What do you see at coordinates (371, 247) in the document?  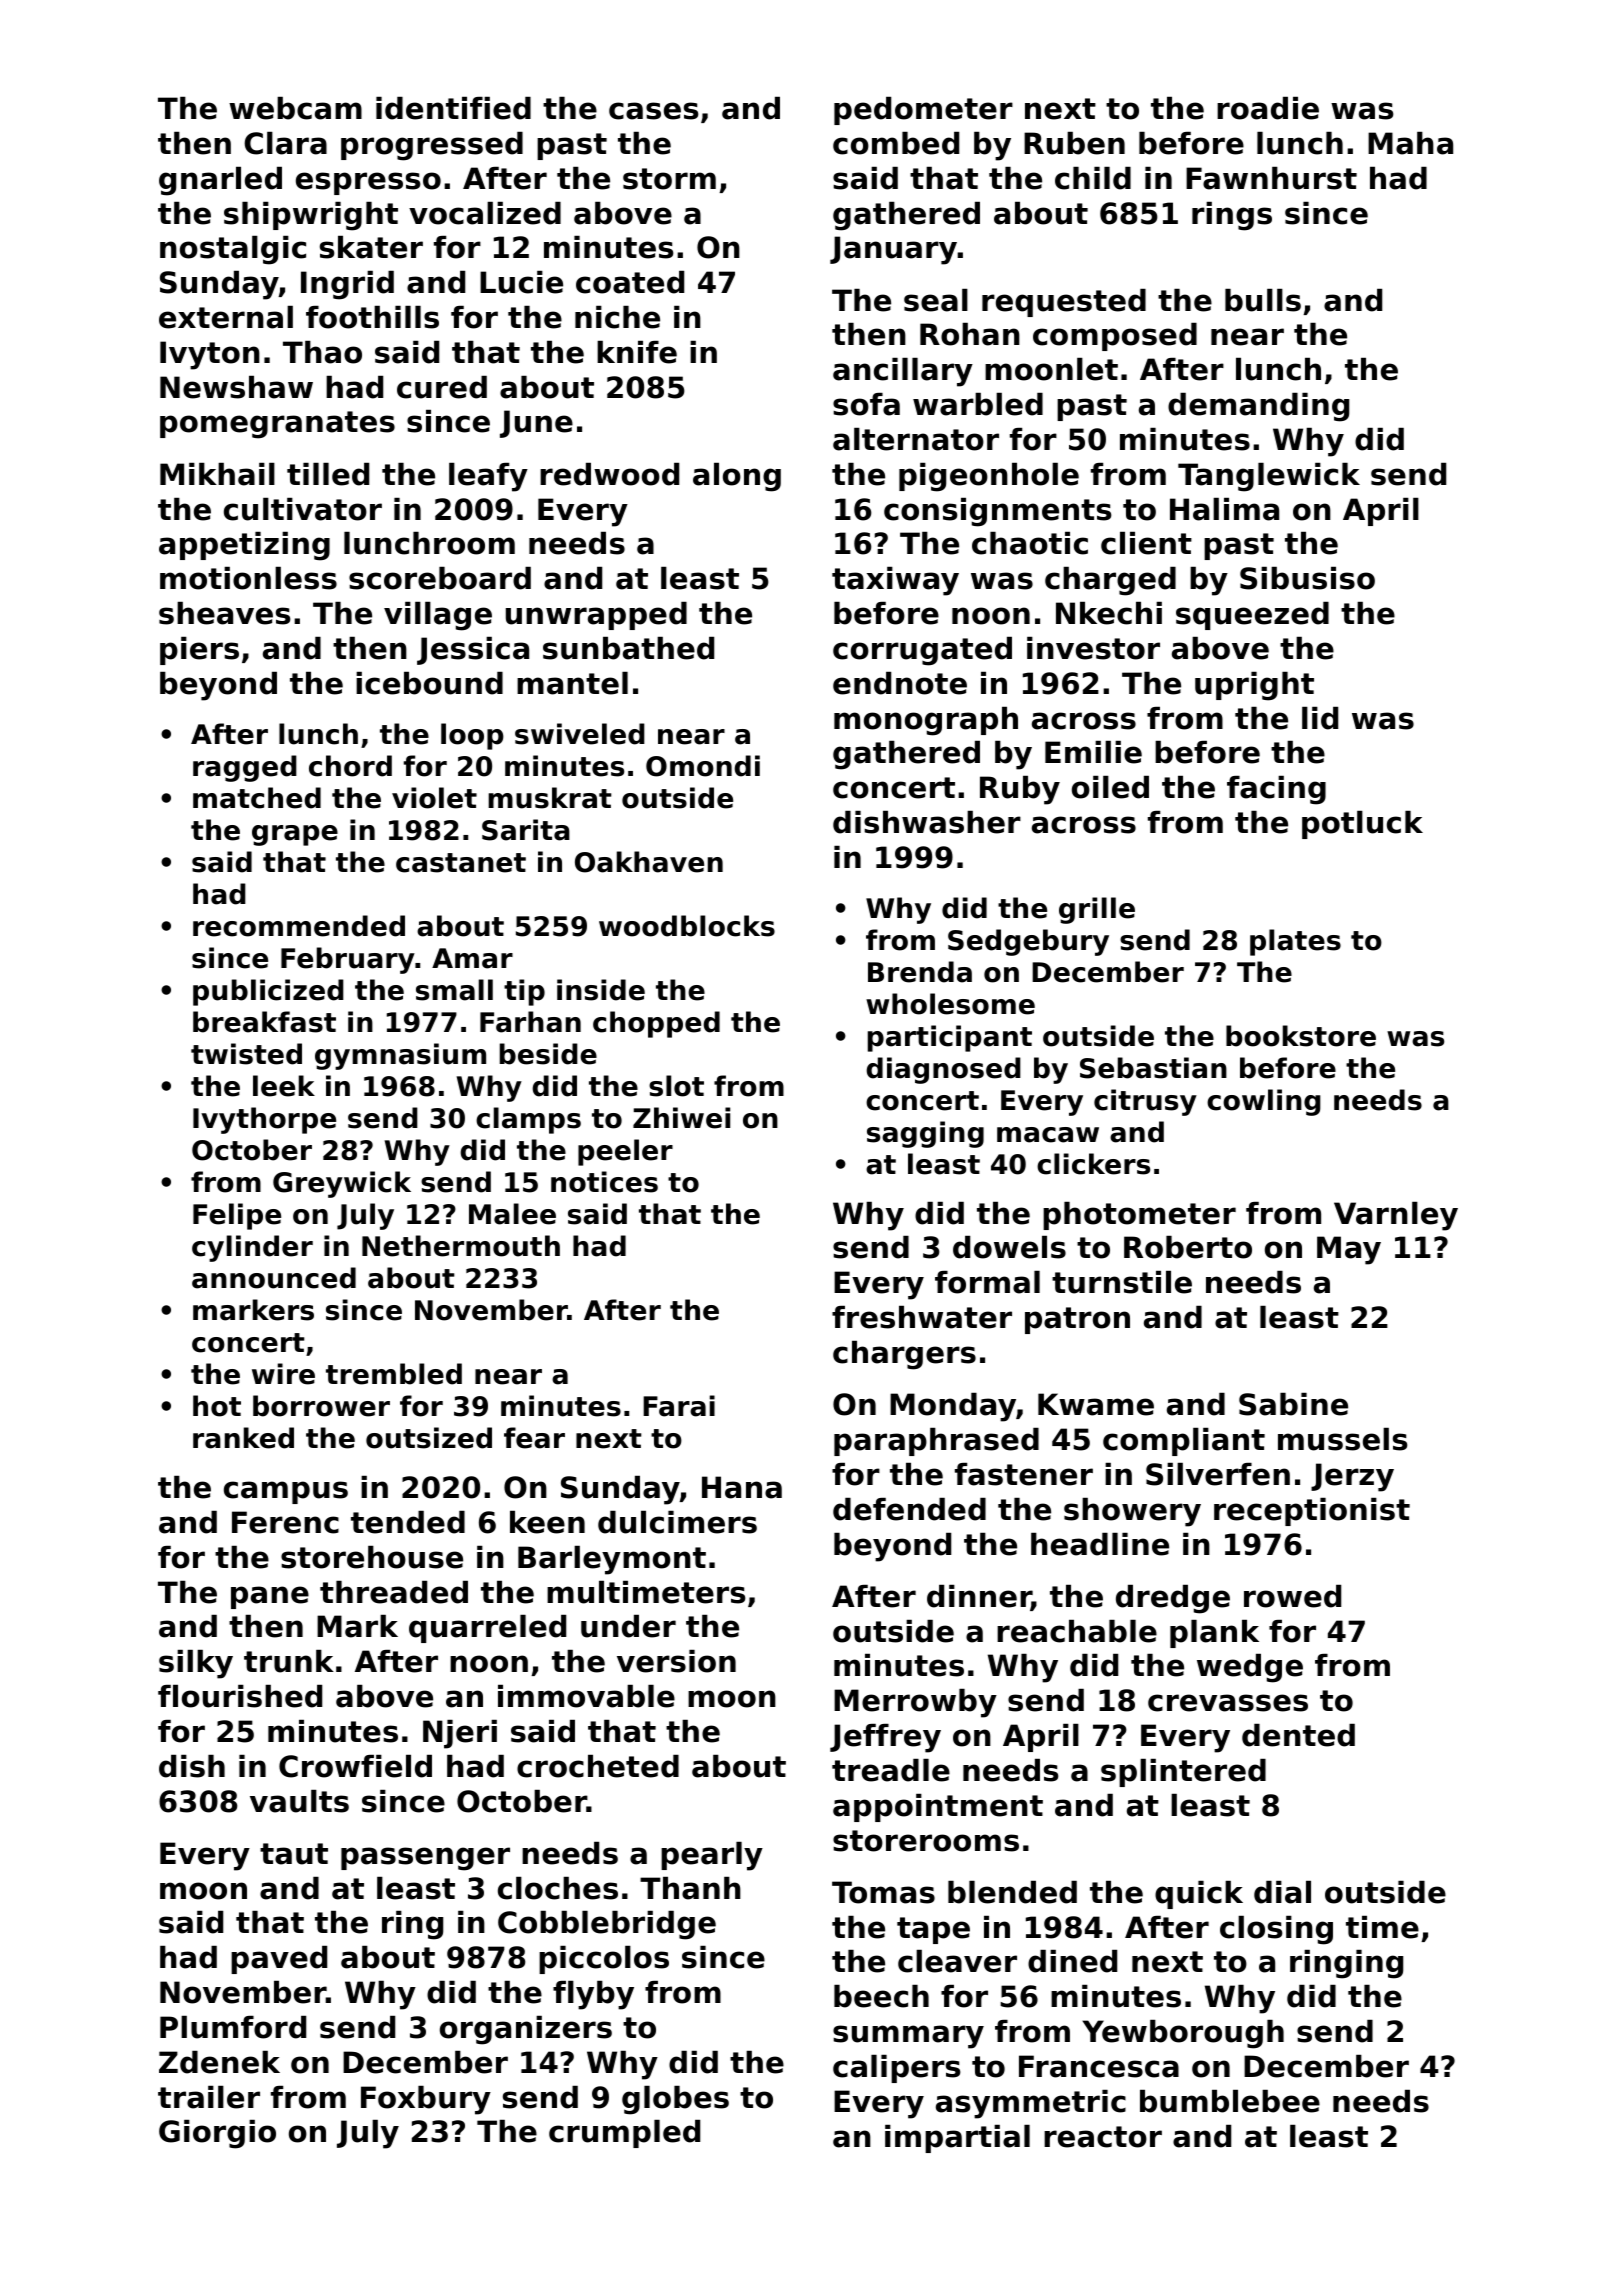 I see `skater` at bounding box center [371, 247].
